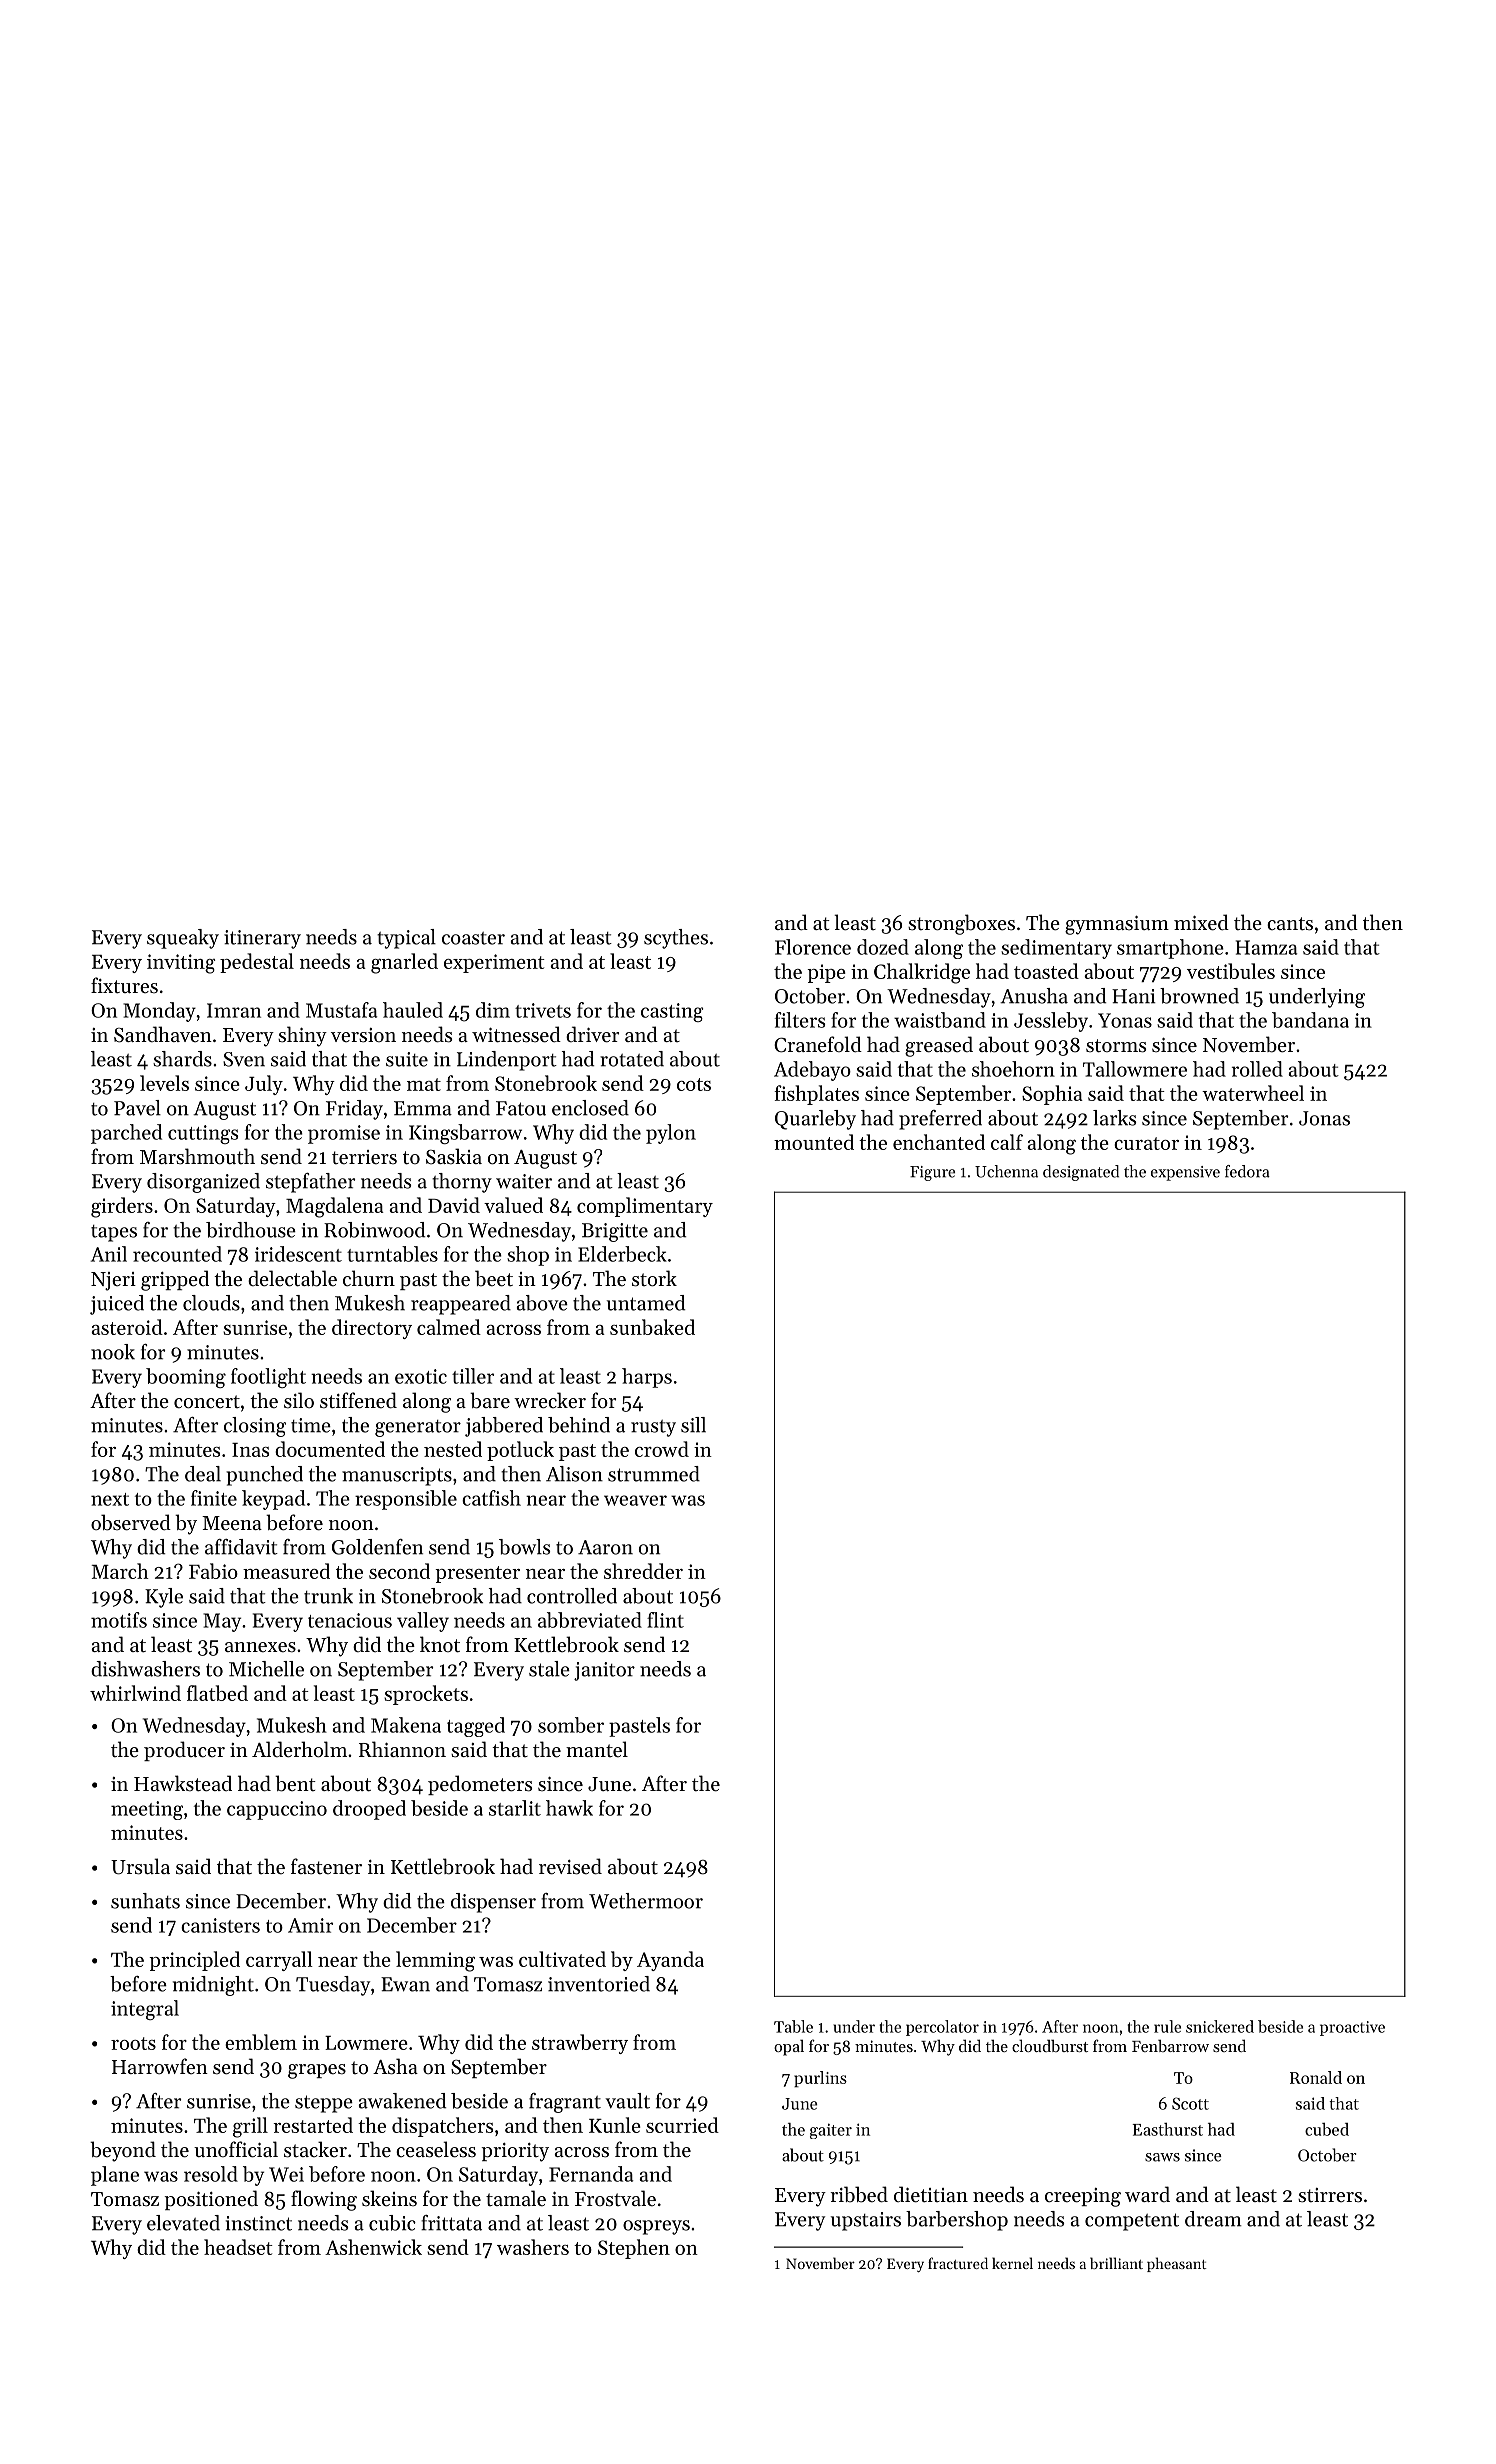 Image resolution: width=1496 pixels, height=2464 pixels. I want to click on brilliant, so click(1116, 2263).
